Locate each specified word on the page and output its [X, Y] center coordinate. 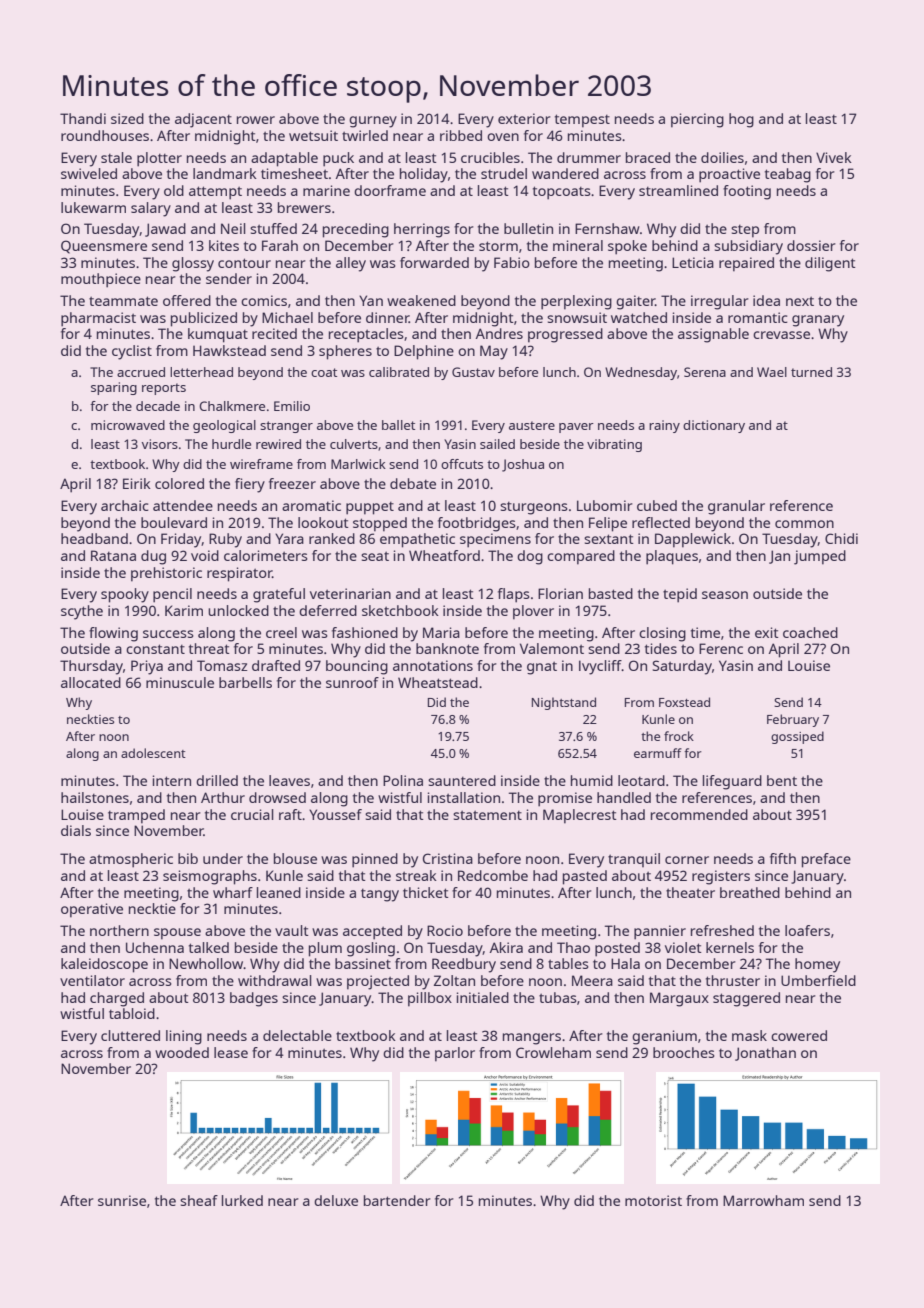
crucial [252, 814]
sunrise [122, 1200]
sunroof [352, 682]
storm [498, 246]
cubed [657, 505]
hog [741, 120]
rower [256, 120]
